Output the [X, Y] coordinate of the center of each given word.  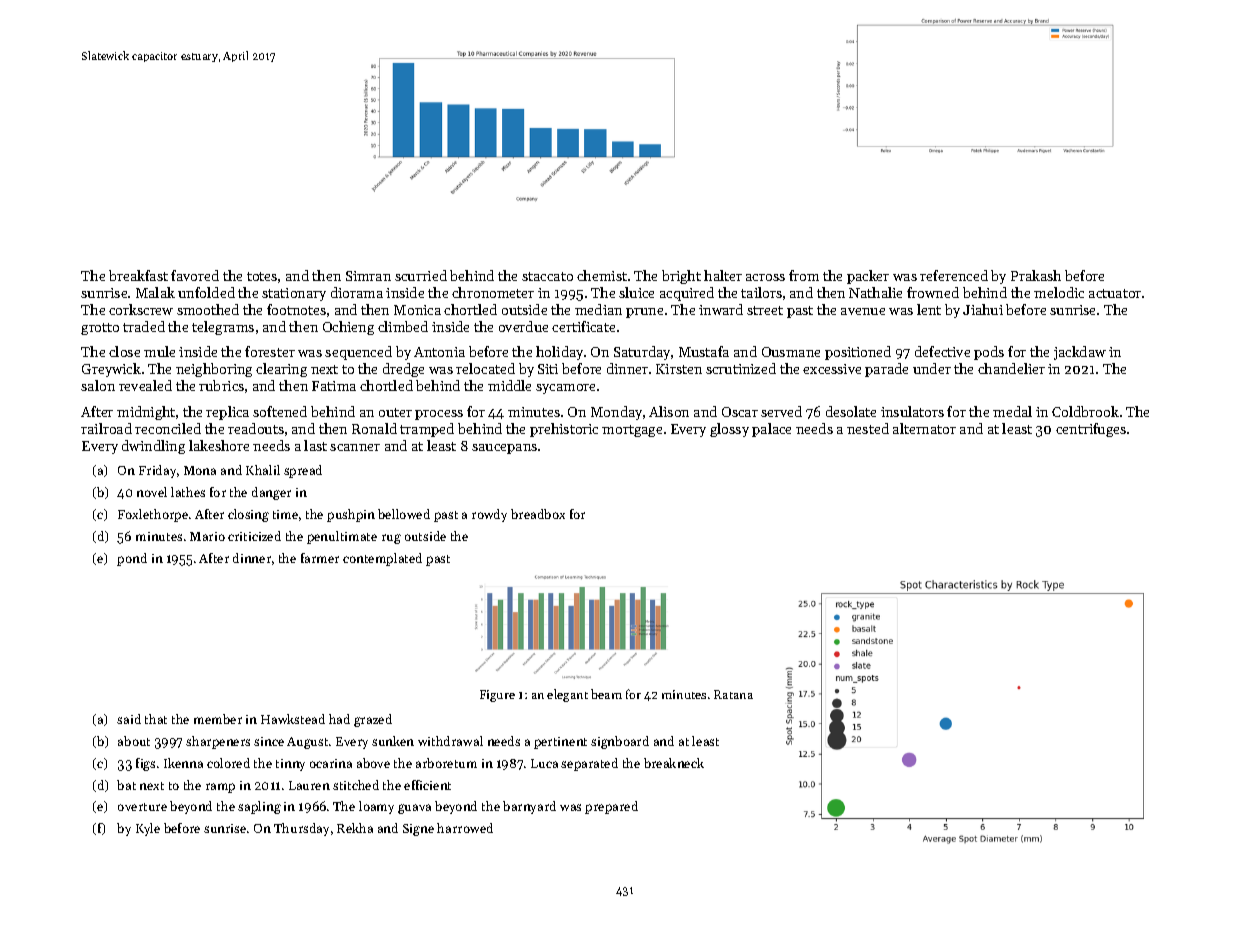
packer [868, 277]
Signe [418, 830]
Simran [368, 276]
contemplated [382, 559]
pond [132, 559]
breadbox [538, 514]
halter [723, 275]
